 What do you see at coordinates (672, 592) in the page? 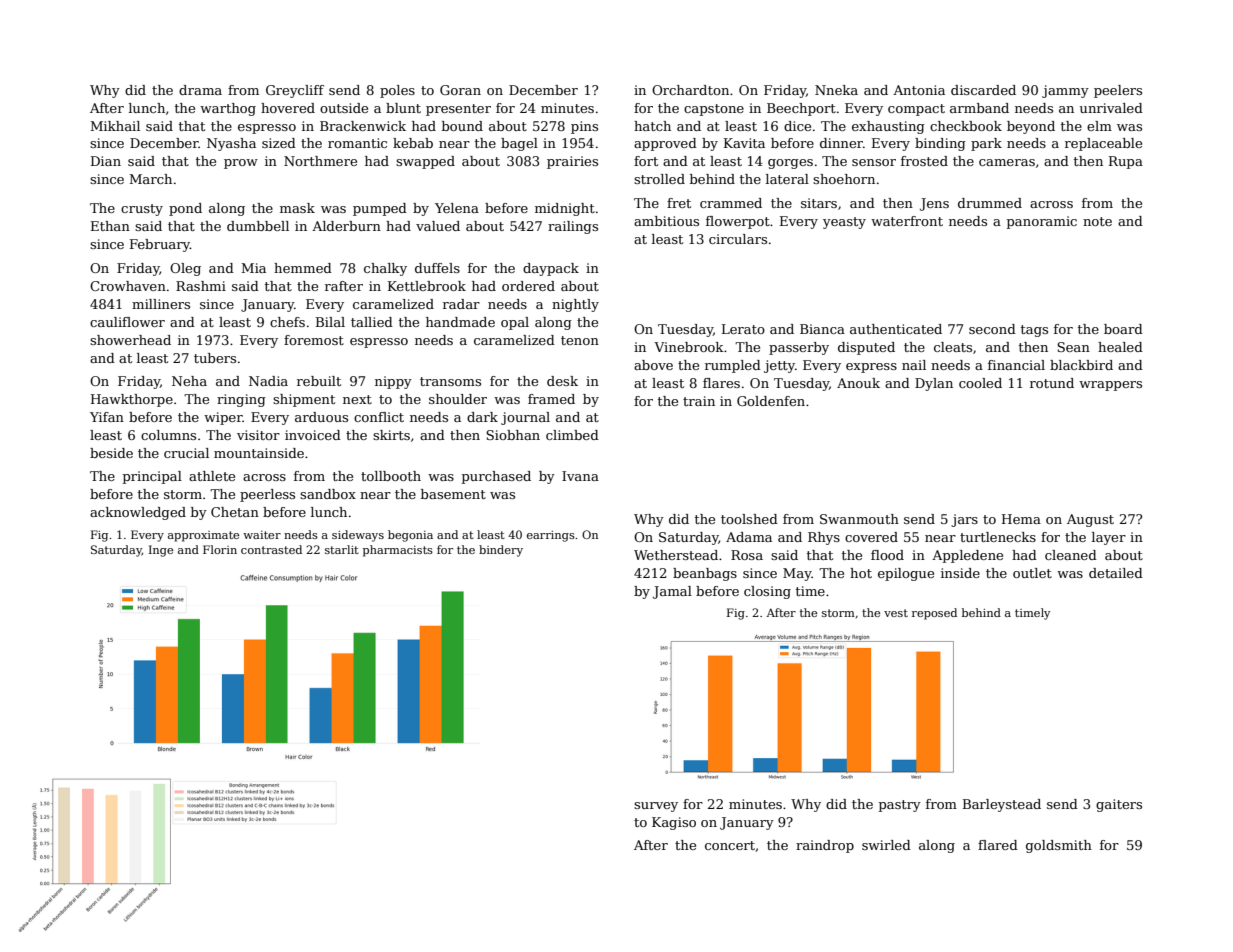
I see `Jamal` at bounding box center [672, 592].
